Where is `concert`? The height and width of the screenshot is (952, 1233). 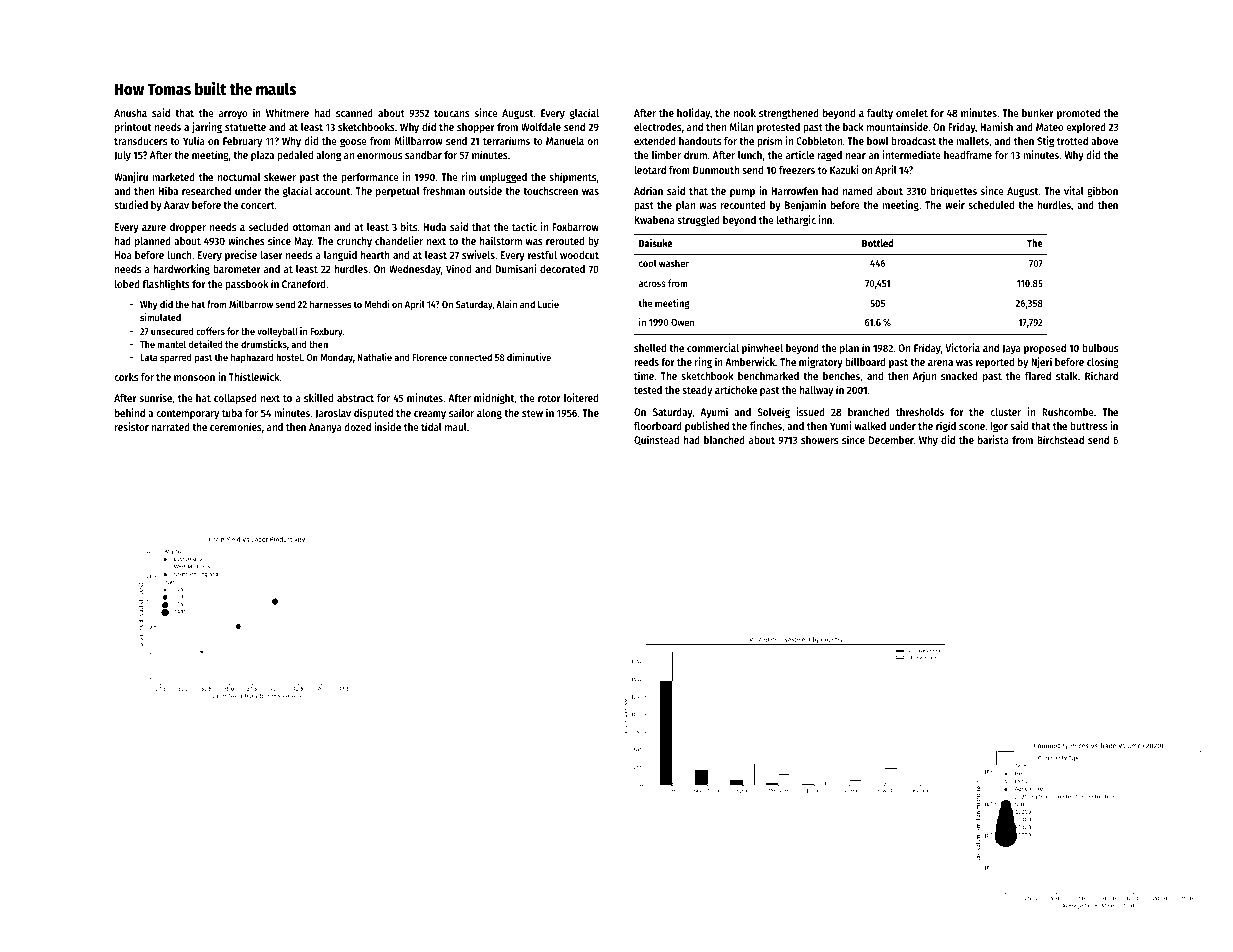 concert is located at coordinates (258, 205).
